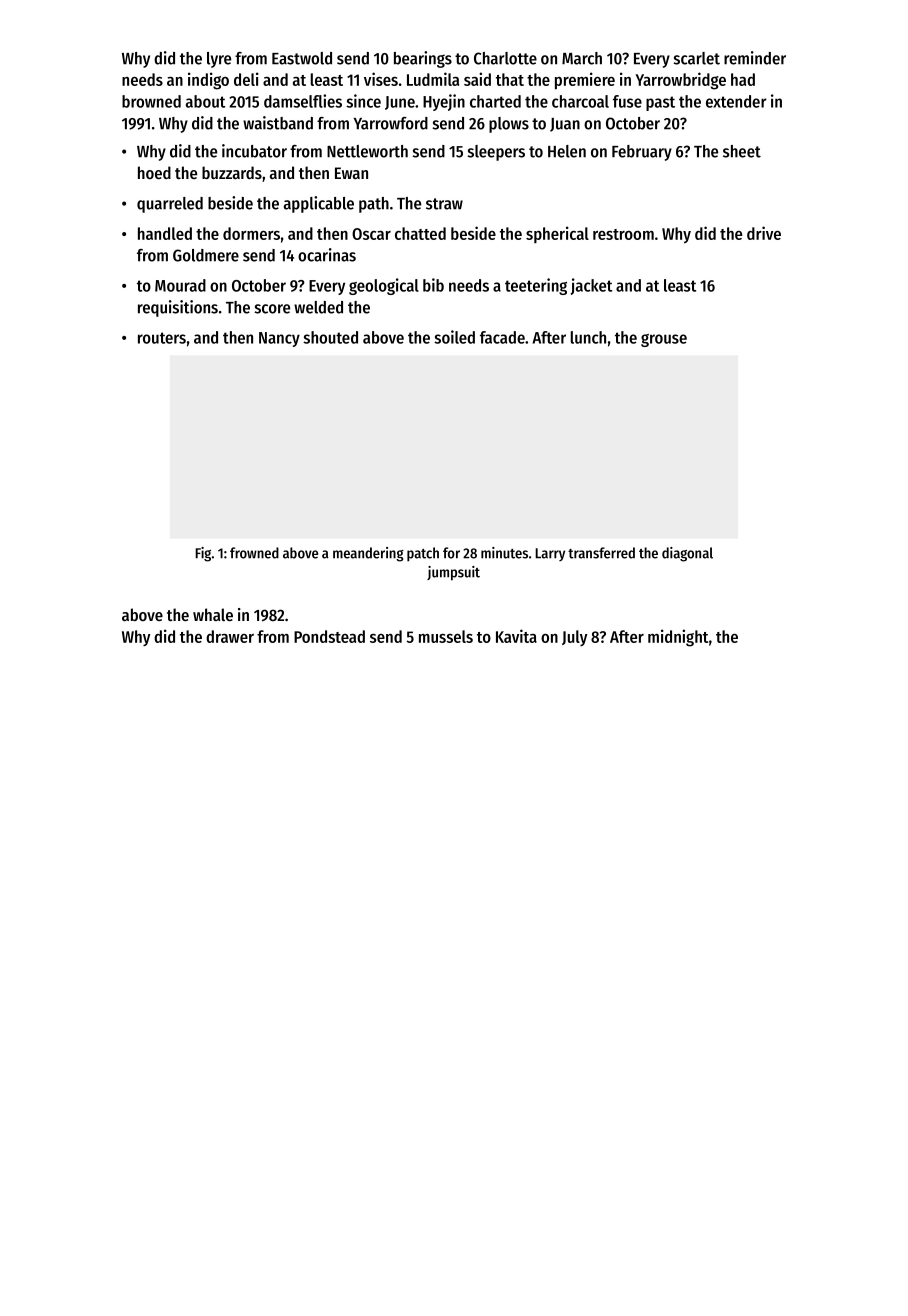 The height and width of the image is (1316, 908). What do you see at coordinates (151, 101) in the image?
I see `browned` at bounding box center [151, 101].
